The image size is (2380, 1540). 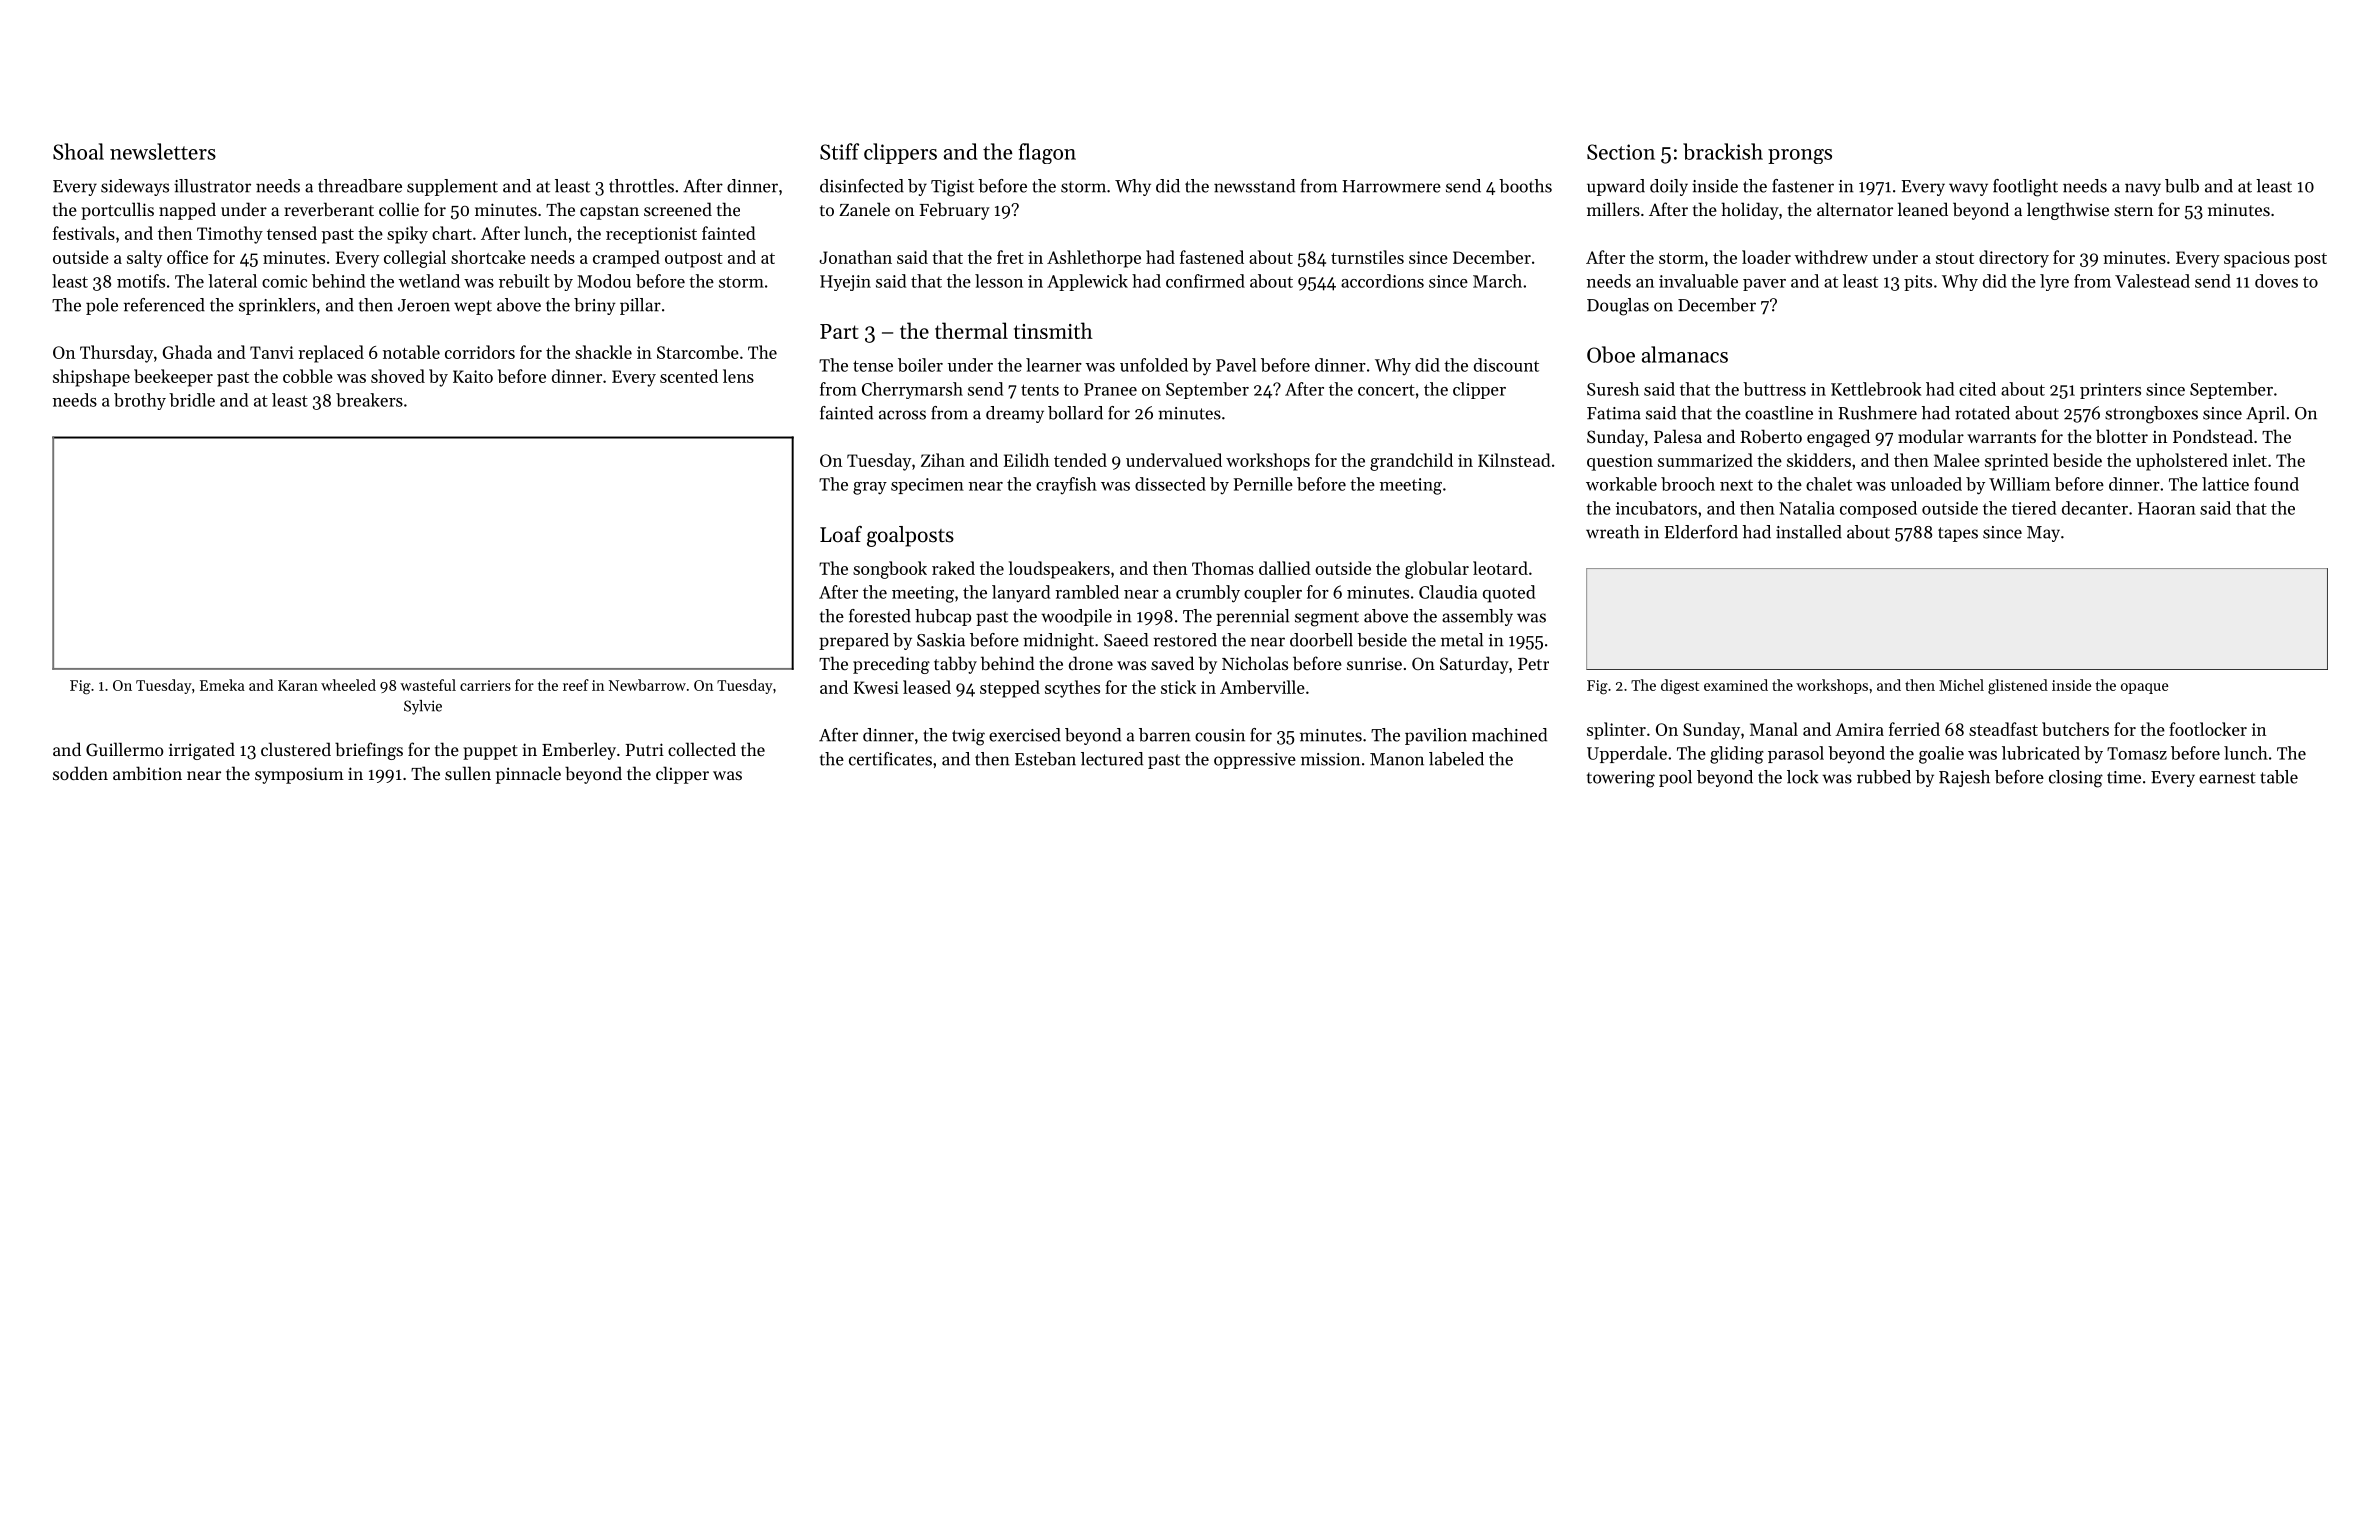 What do you see at coordinates (839, 151) in the screenshot?
I see `Stiff` at bounding box center [839, 151].
